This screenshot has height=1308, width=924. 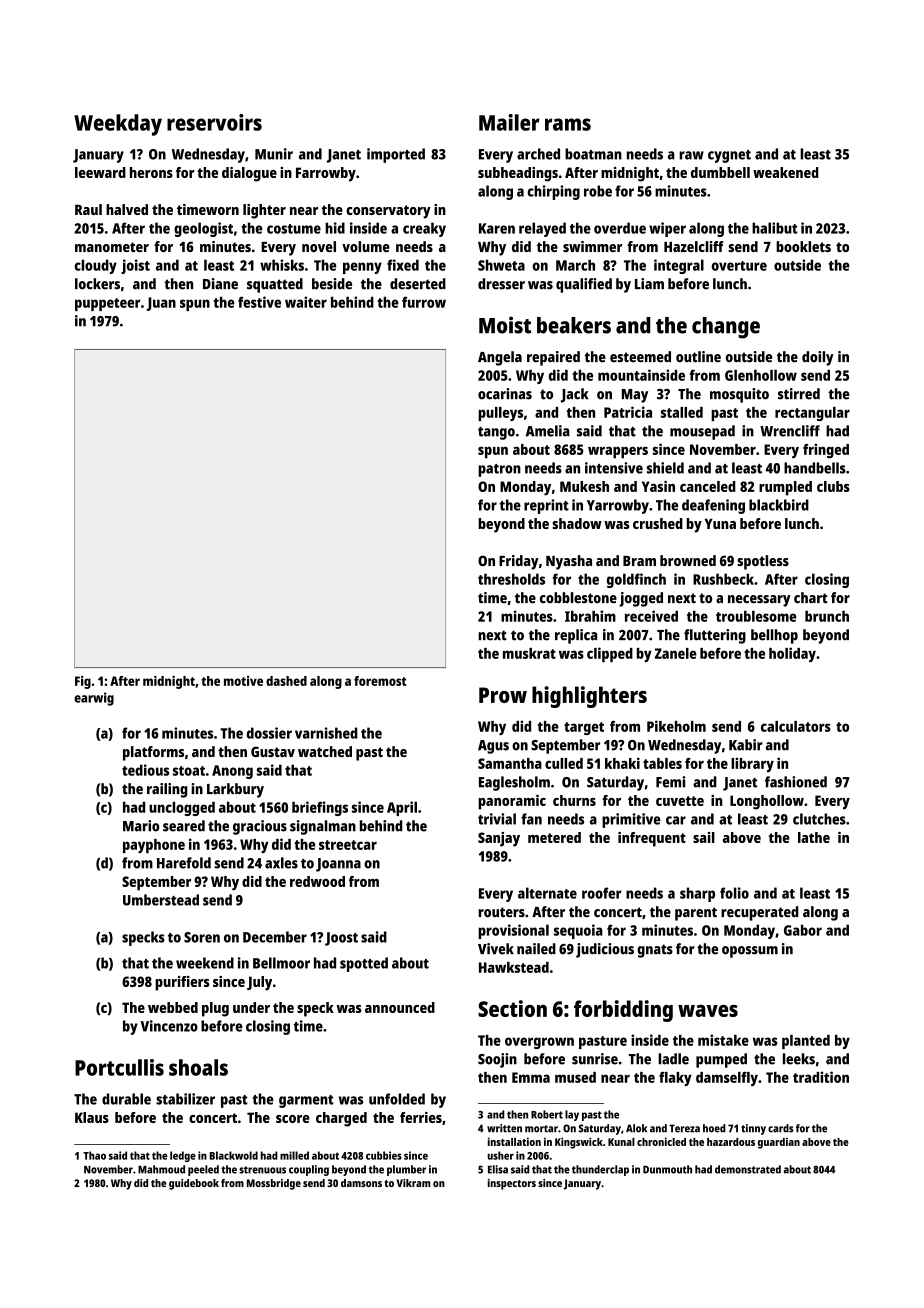 What do you see at coordinates (118, 125) in the screenshot?
I see `Weekday` at bounding box center [118, 125].
